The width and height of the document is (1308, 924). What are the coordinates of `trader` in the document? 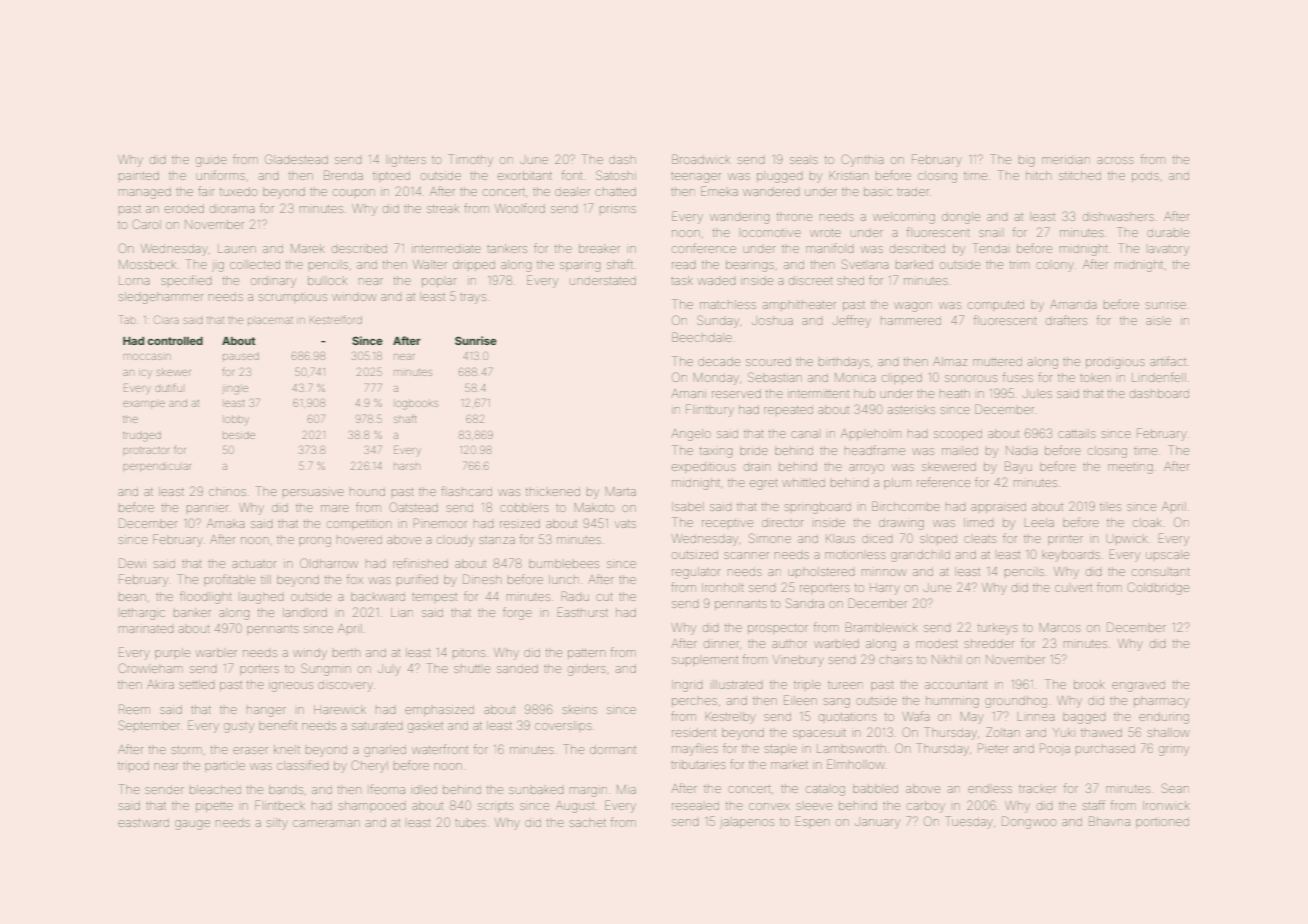 It's located at (913, 192).
